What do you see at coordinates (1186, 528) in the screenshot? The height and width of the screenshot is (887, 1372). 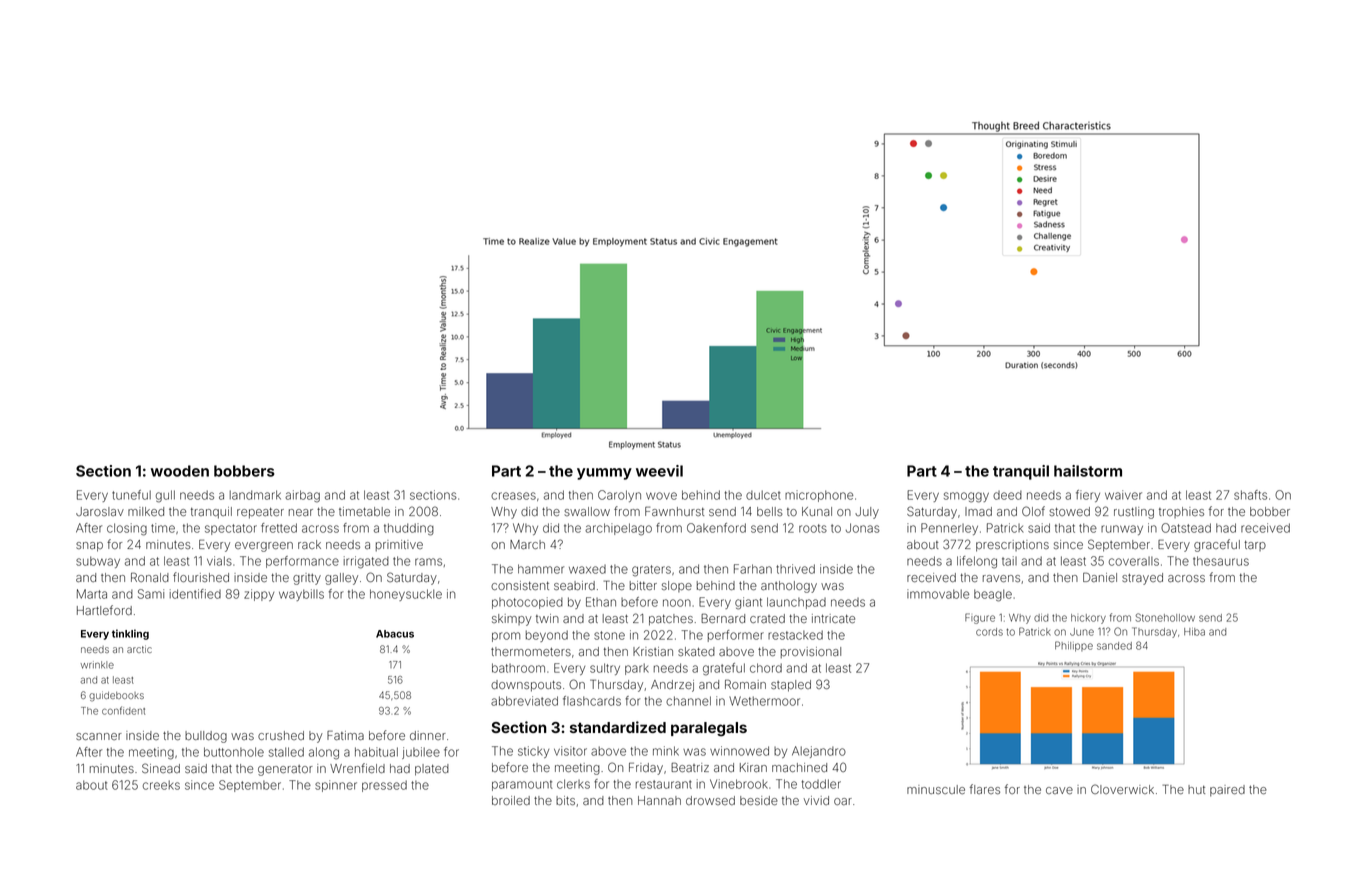 I see `Oatstead` at bounding box center [1186, 528].
